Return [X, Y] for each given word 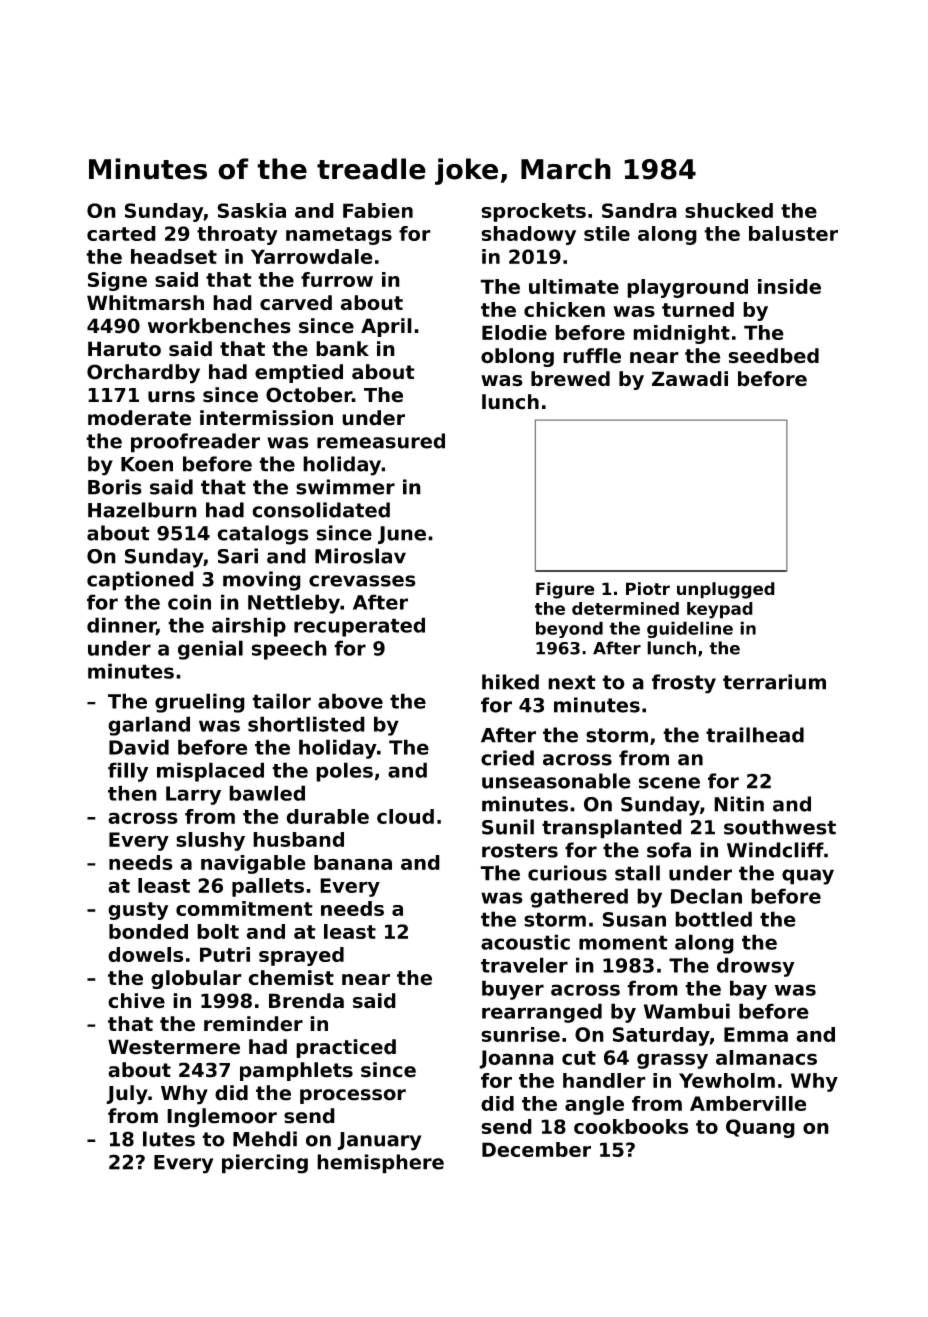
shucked [729, 210]
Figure [565, 590]
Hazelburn [142, 510]
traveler [524, 965]
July [127, 1095]
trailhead [755, 735]
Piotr [648, 588]
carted [121, 233]
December [536, 1149]
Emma [756, 1034]
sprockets [533, 212]
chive [136, 1001]
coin [189, 602]
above [350, 701]
